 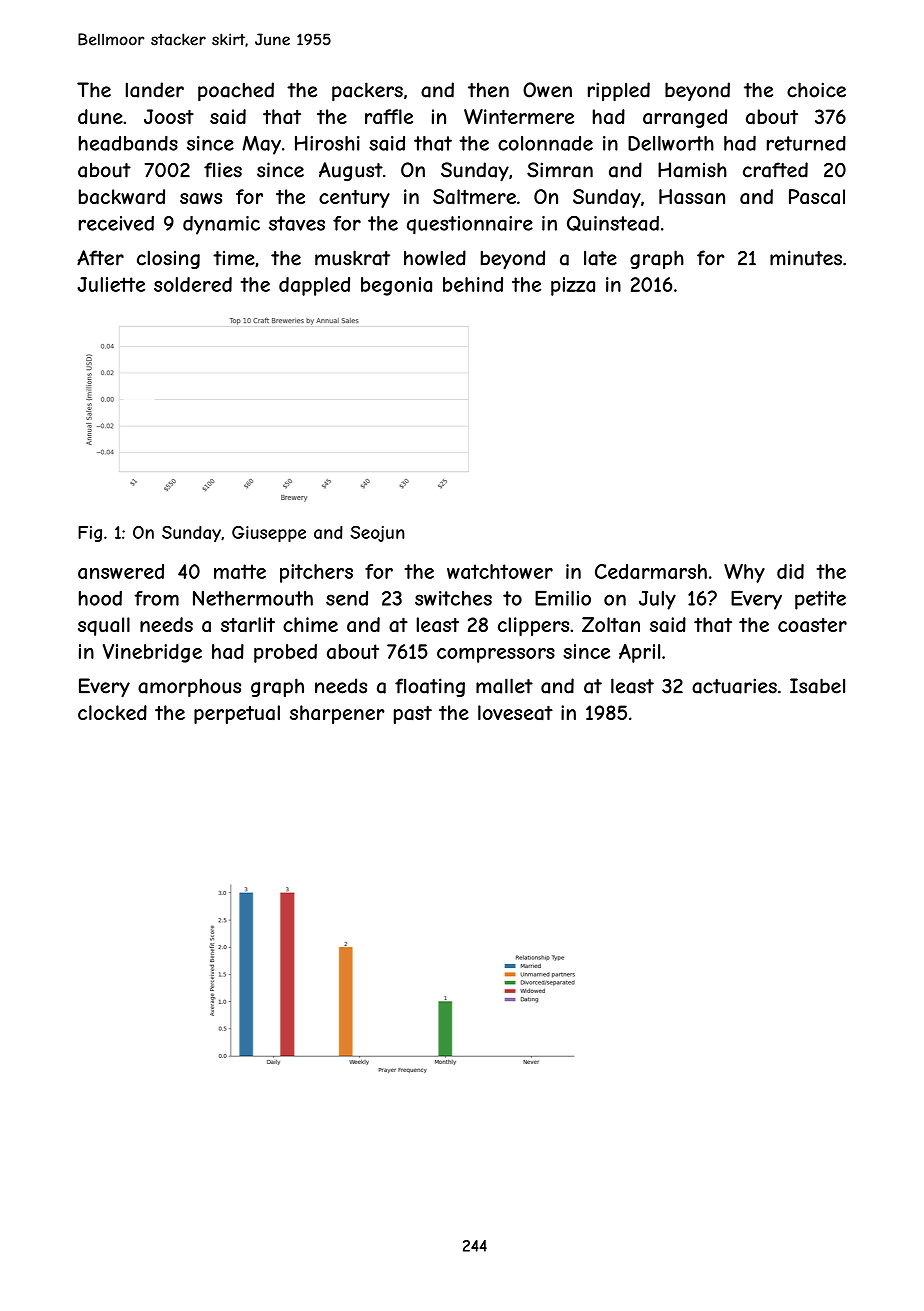 What do you see at coordinates (269, 534) in the document?
I see `Giuseppe` at bounding box center [269, 534].
